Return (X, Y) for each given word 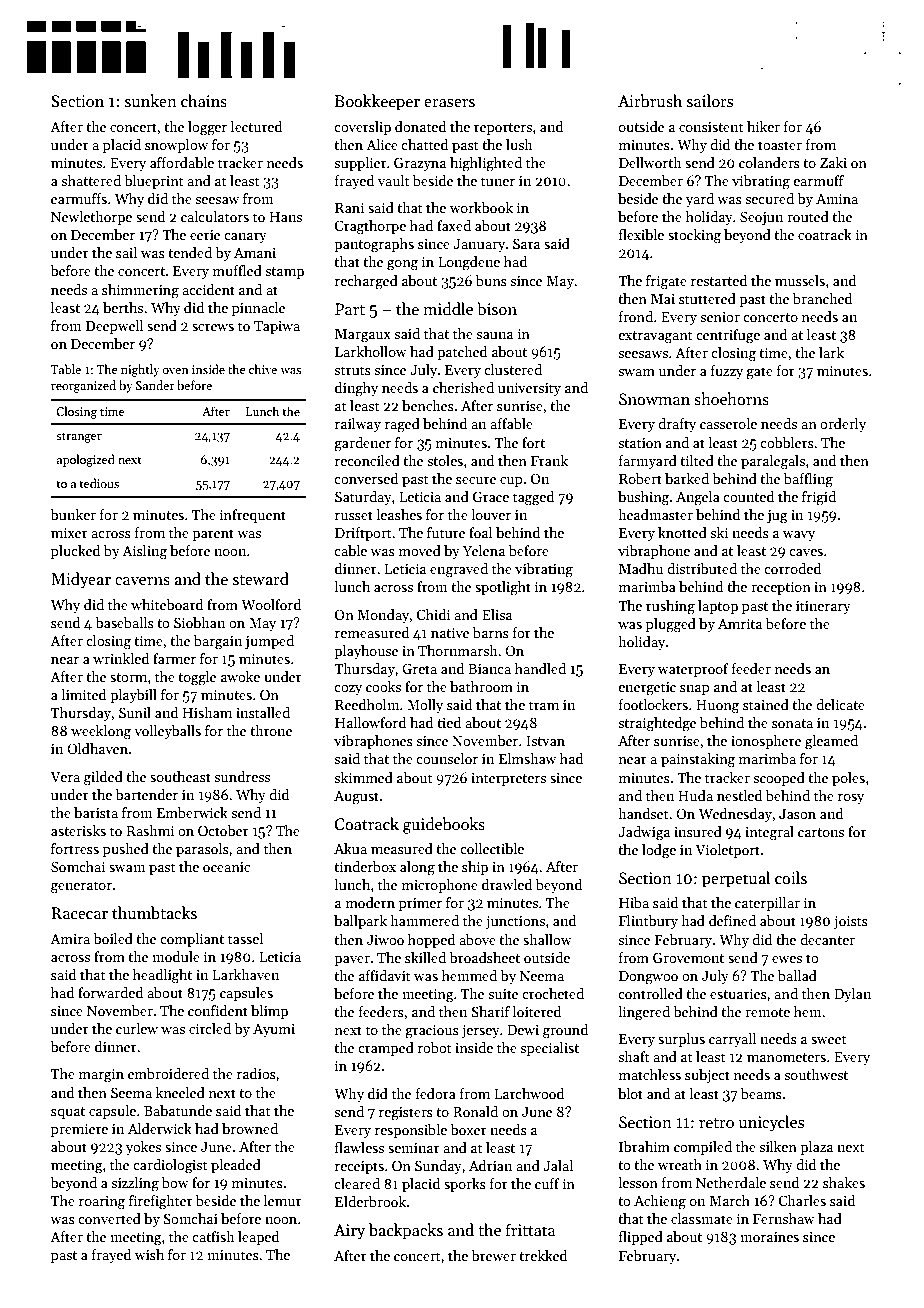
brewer (493, 1255)
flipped (641, 1238)
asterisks (78, 830)
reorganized (83, 386)
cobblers (787, 442)
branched (822, 298)
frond (636, 316)
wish (149, 1254)
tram (544, 705)
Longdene (469, 263)
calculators (215, 216)
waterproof (693, 670)
